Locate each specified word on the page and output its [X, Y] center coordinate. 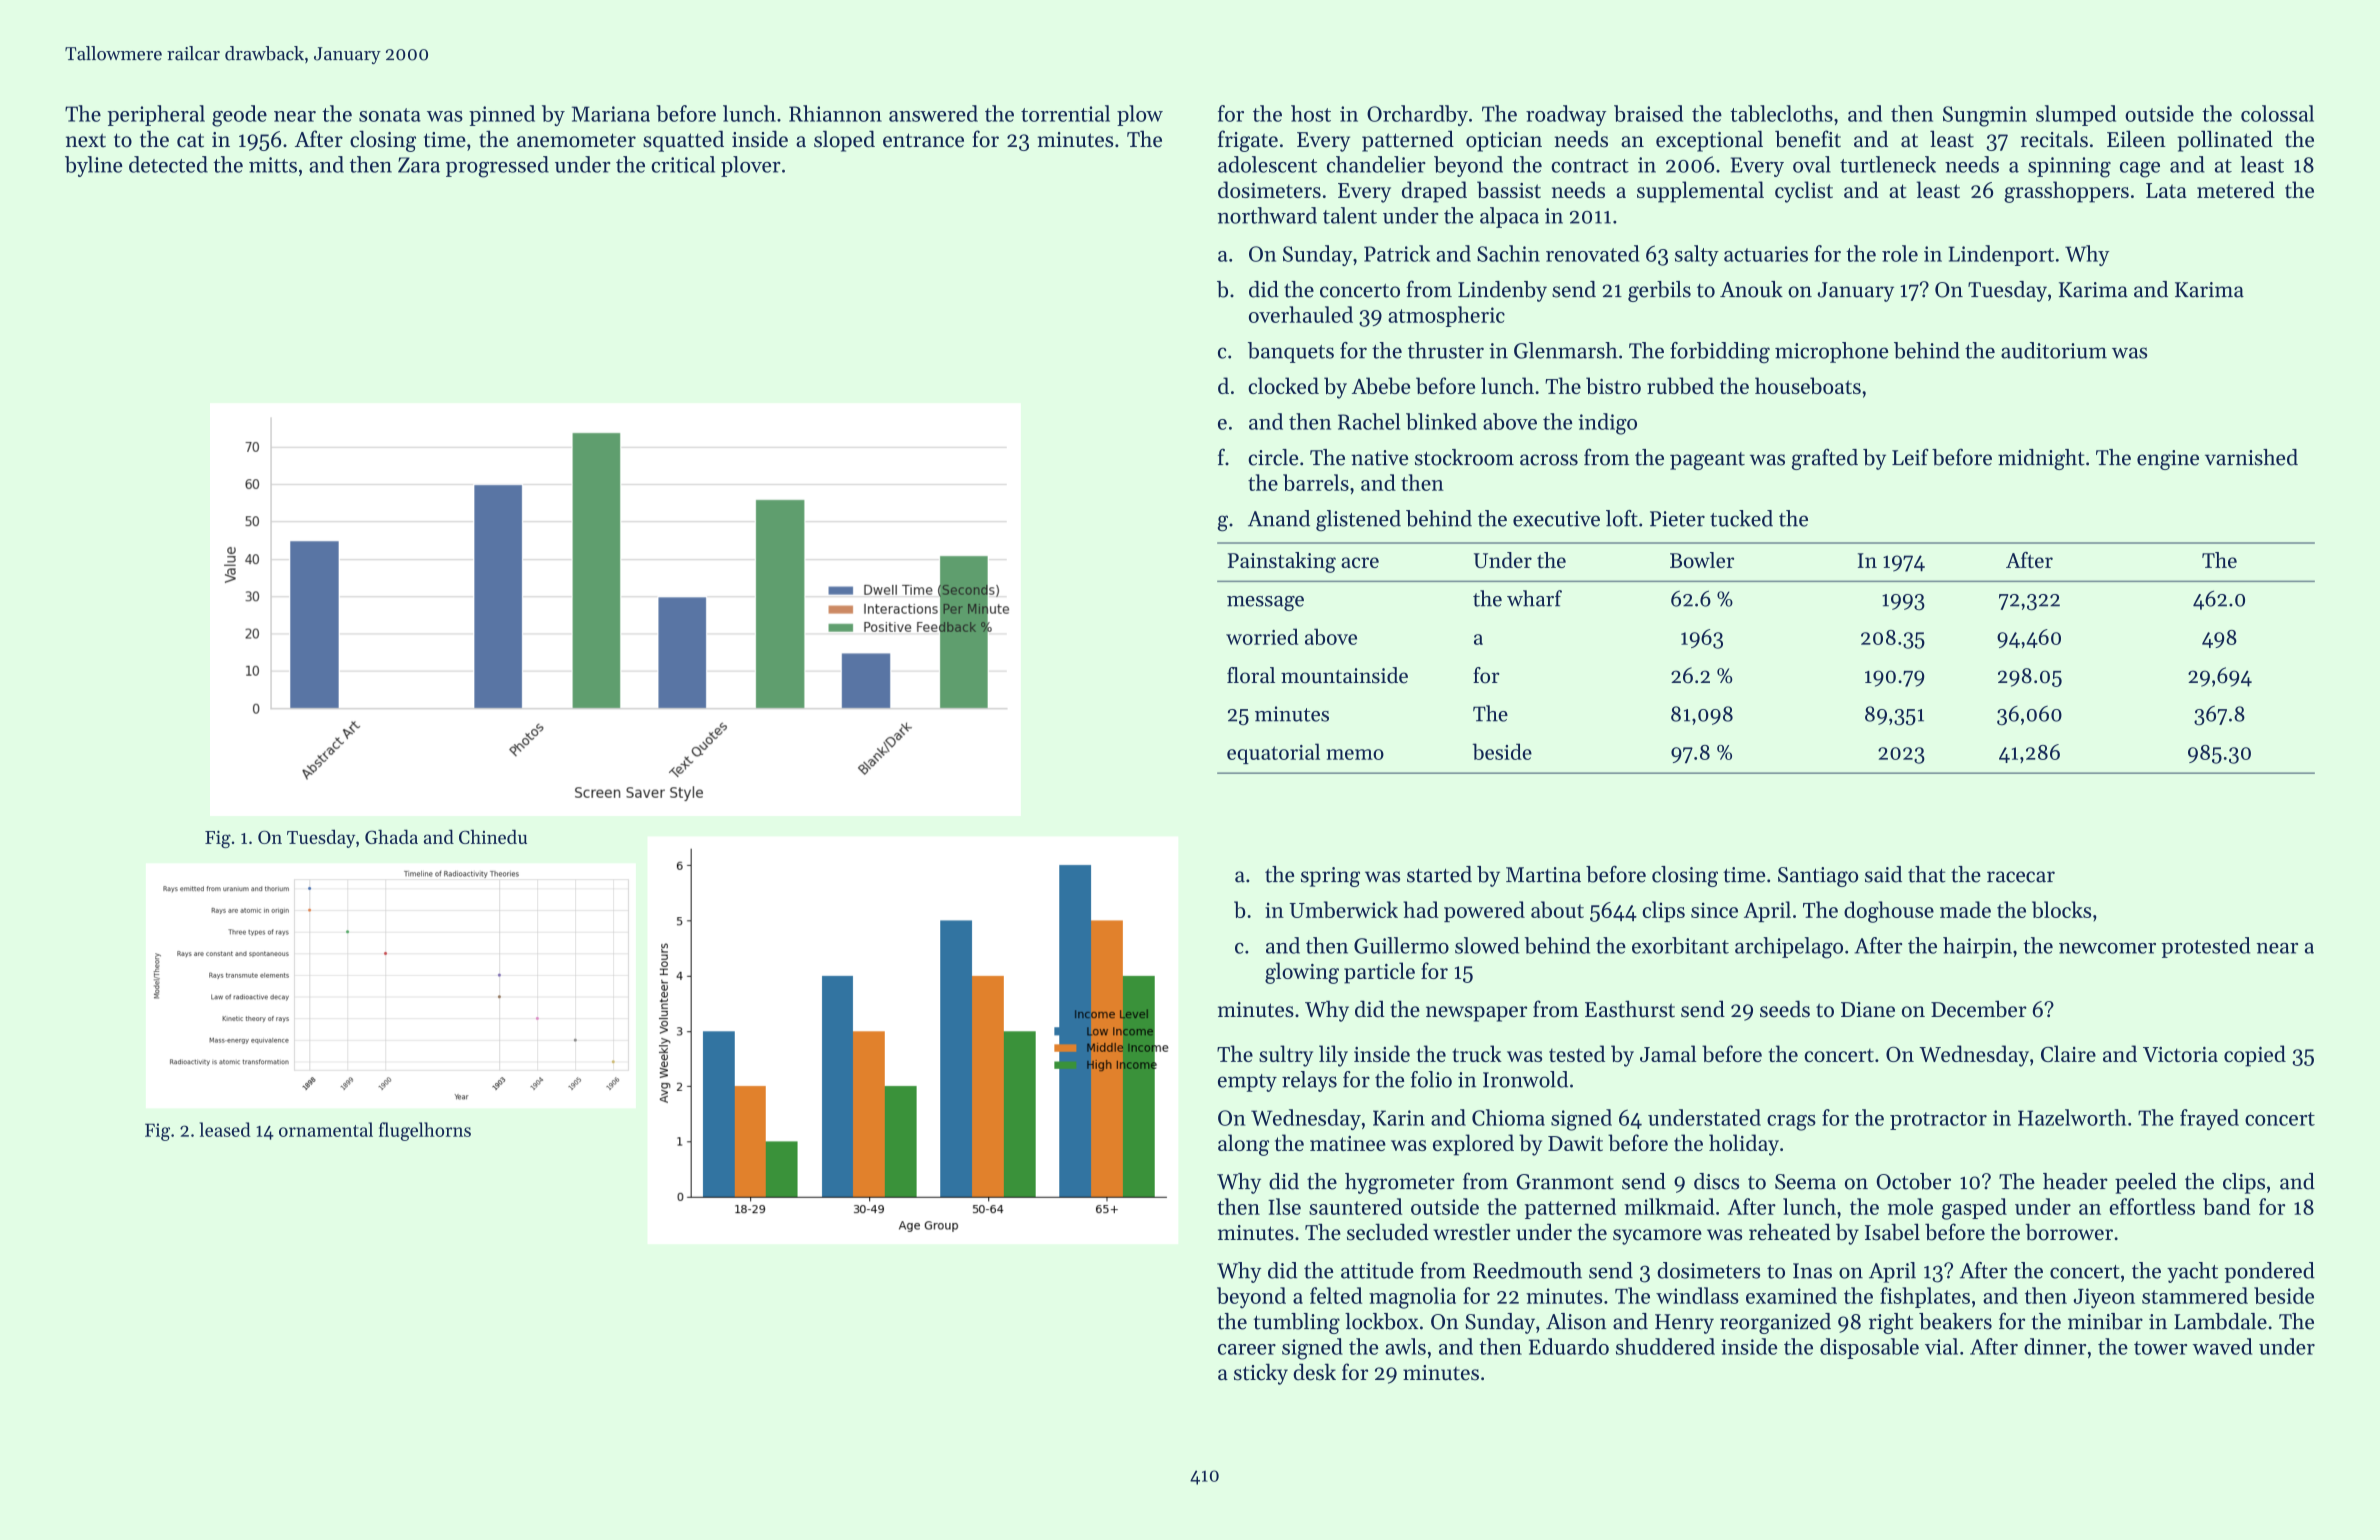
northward [1267, 215]
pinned [502, 115]
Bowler [1702, 560]
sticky [1261, 1374]
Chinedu [493, 836]
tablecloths [1781, 113]
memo [1355, 754]
